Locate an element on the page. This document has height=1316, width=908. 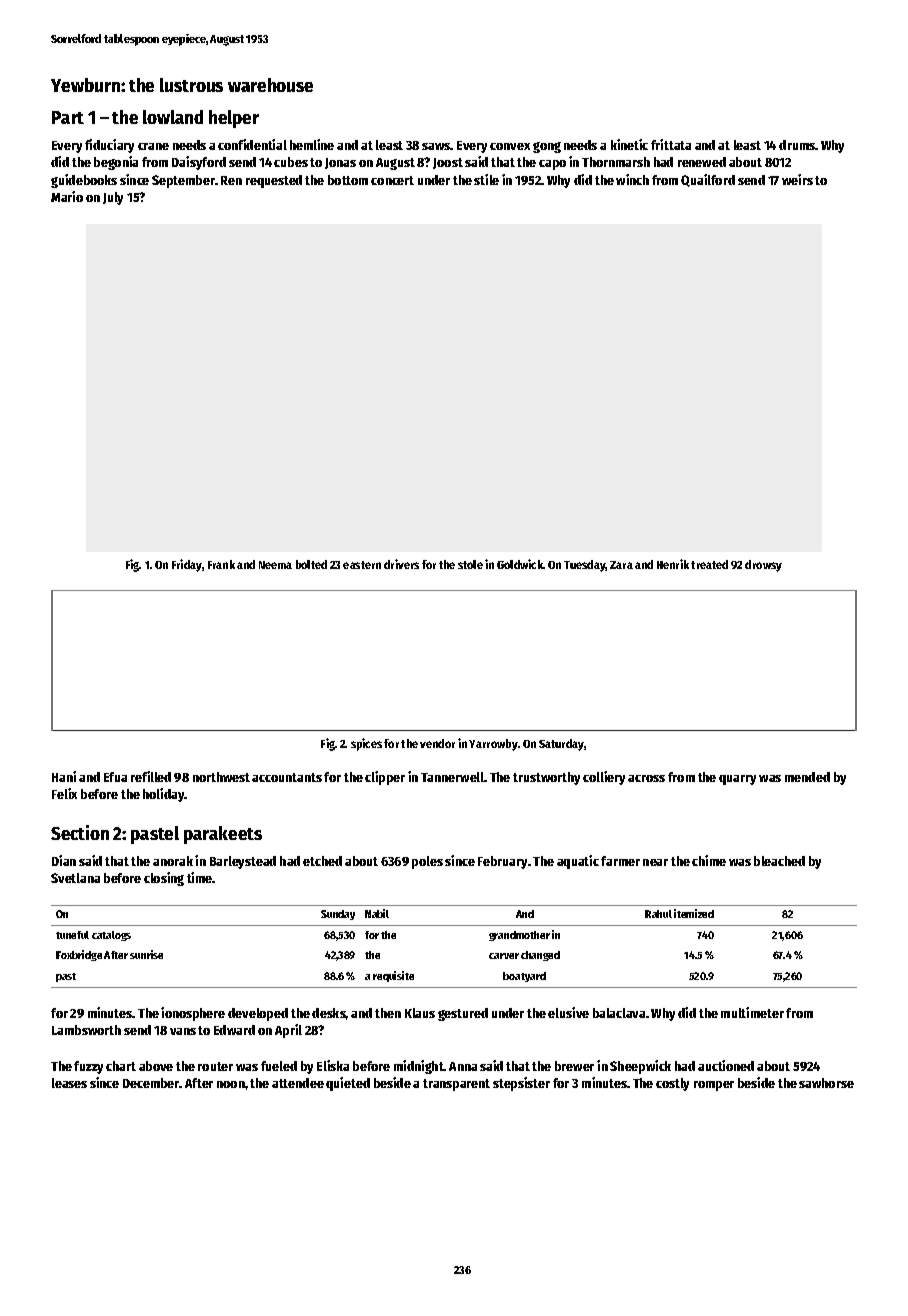
September is located at coordinates (183, 181).
